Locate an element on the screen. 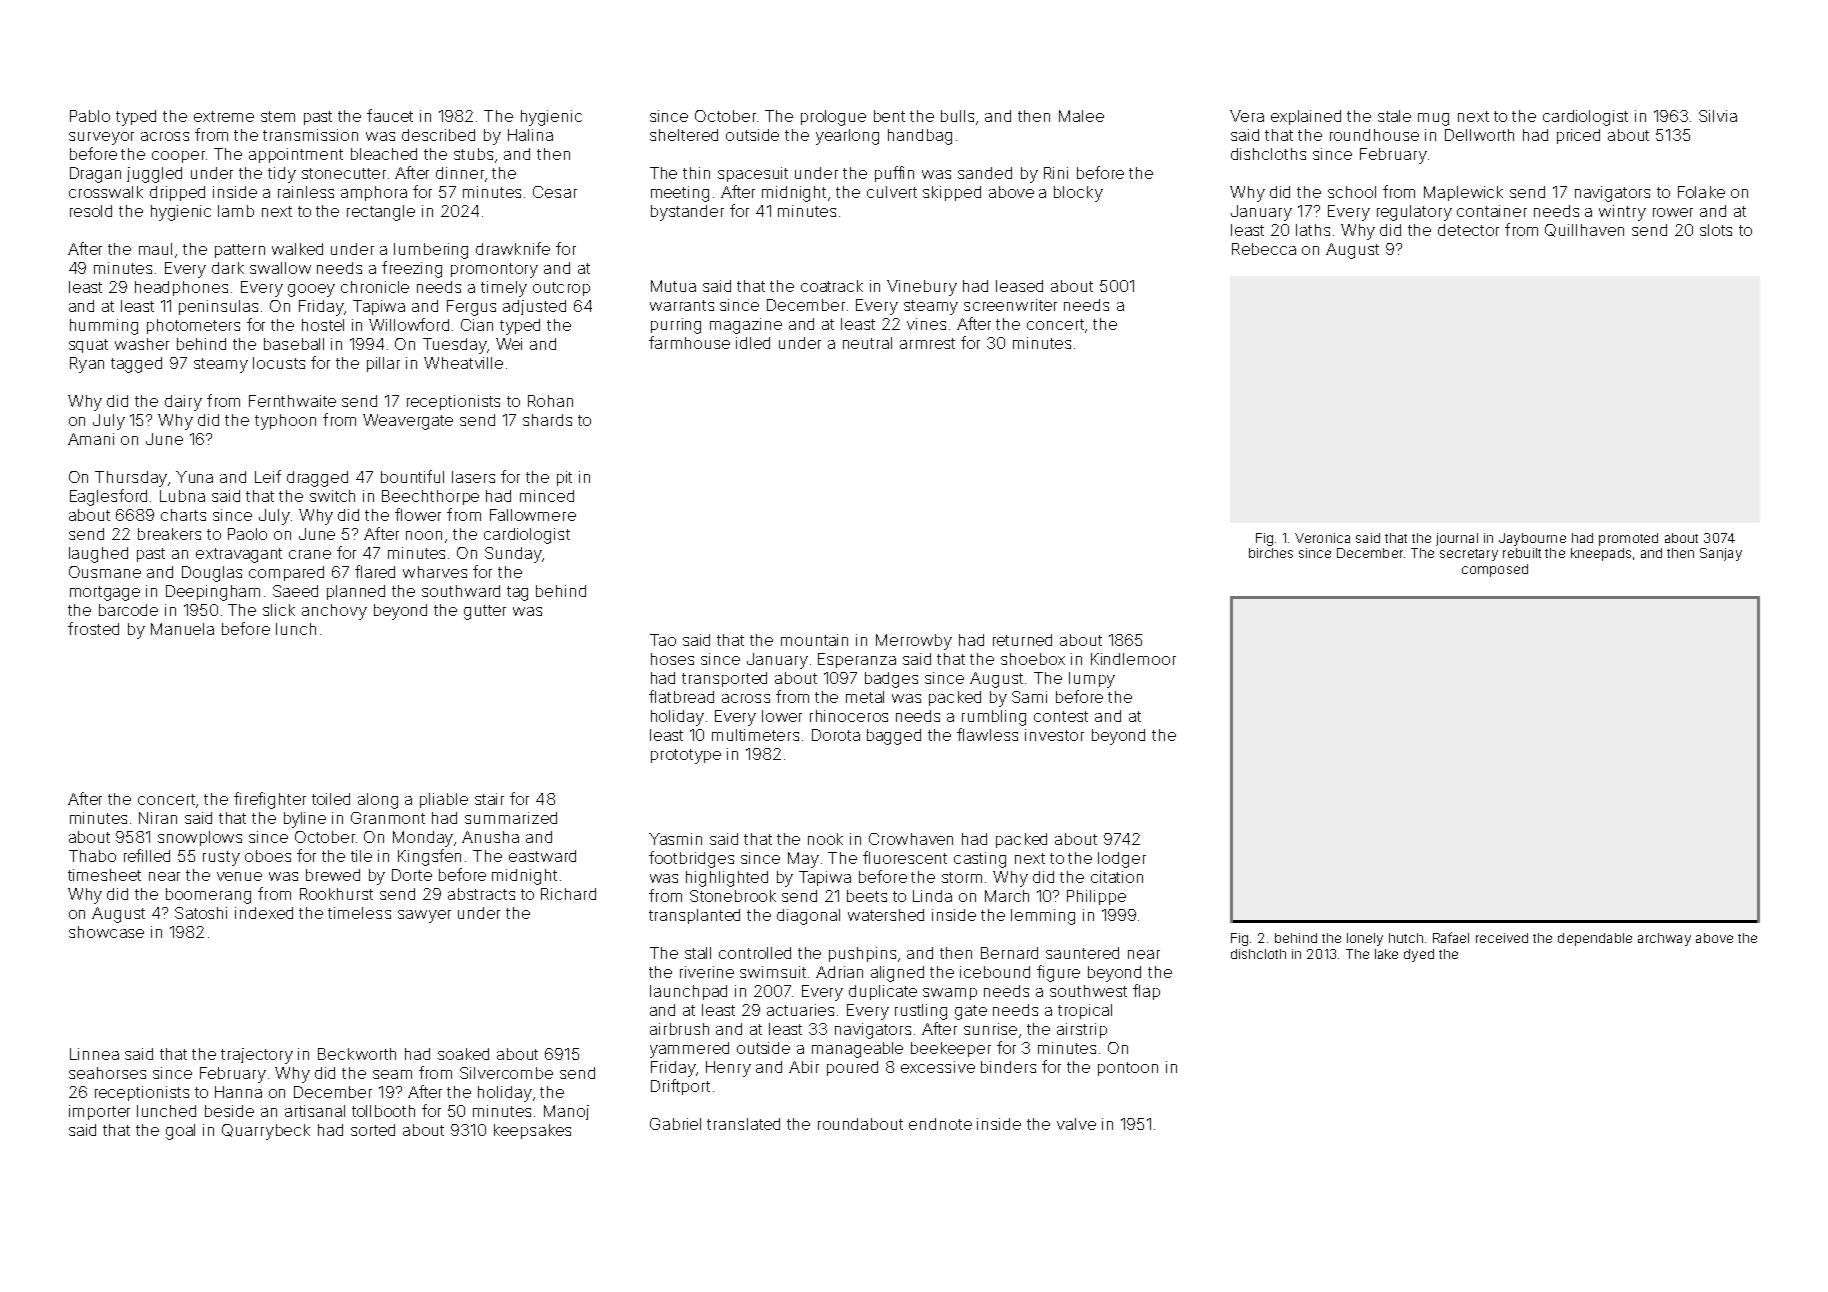 The image size is (1828, 1292). explained is located at coordinates (1306, 117).
